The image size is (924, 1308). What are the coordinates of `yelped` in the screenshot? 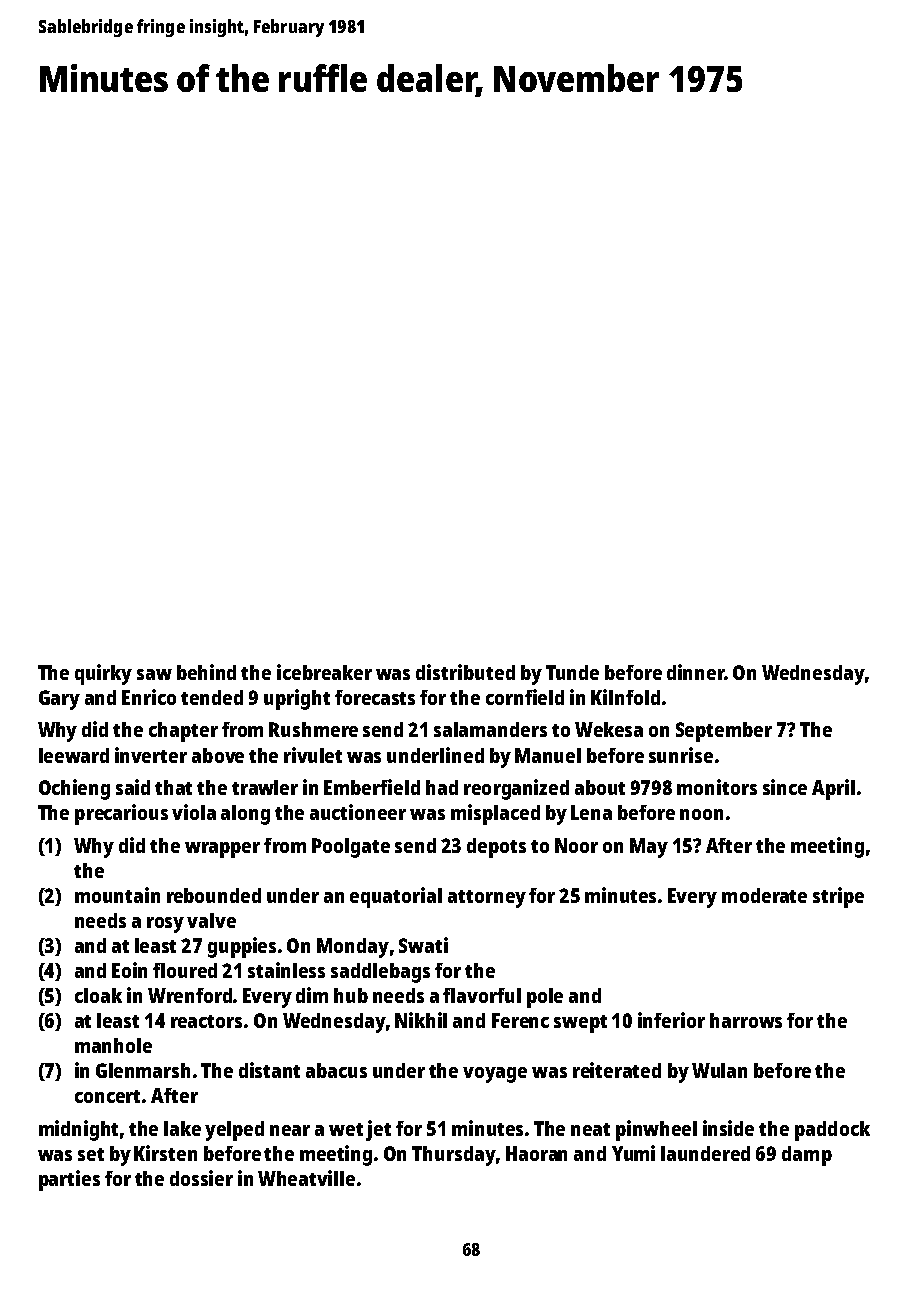 It's located at (234, 1131).
